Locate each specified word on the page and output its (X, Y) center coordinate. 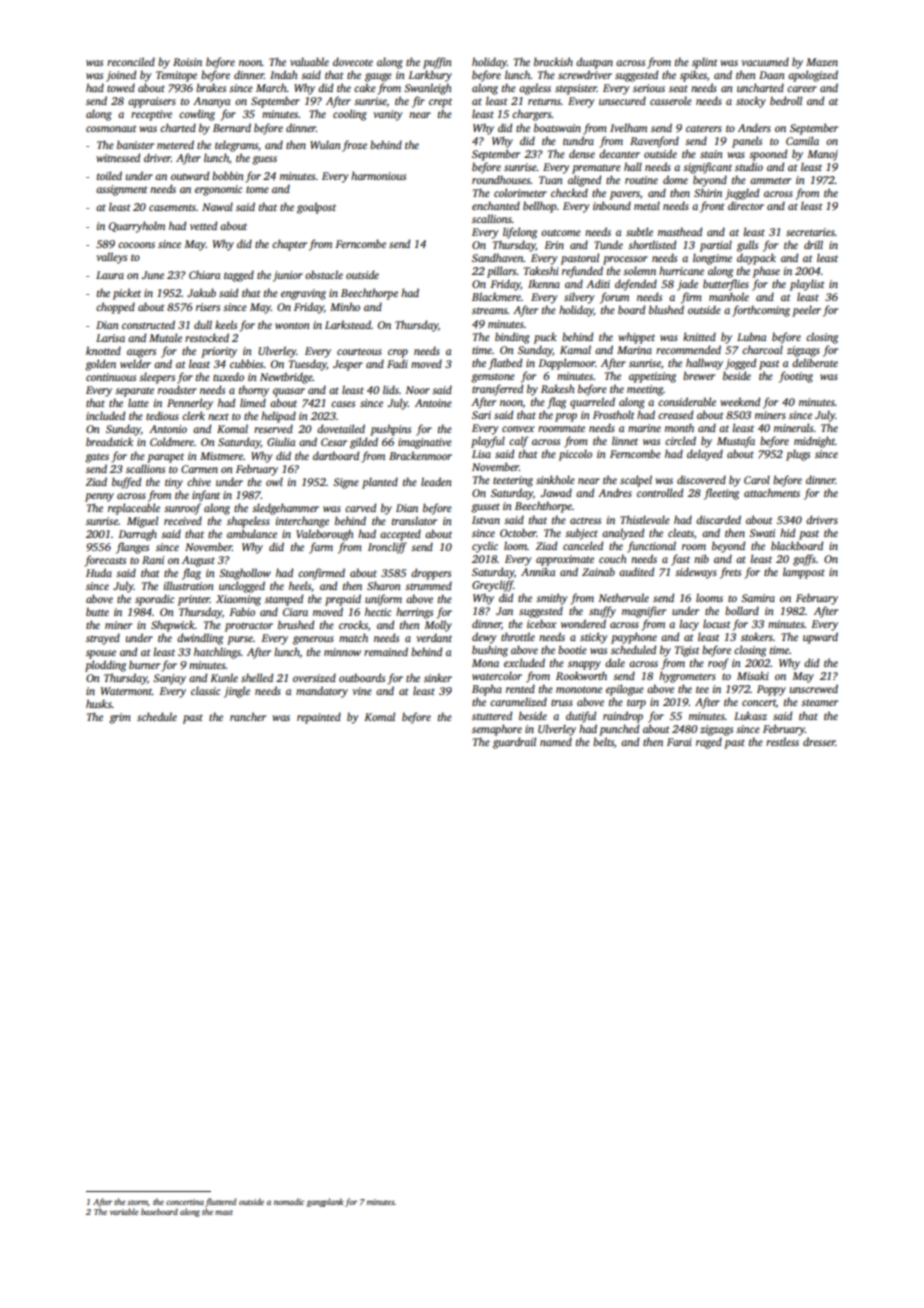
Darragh (138, 535)
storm (137, 1202)
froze (354, 146)
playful (488, 442)
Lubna (751, 336)
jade (687, 285)
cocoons (136, 245)
